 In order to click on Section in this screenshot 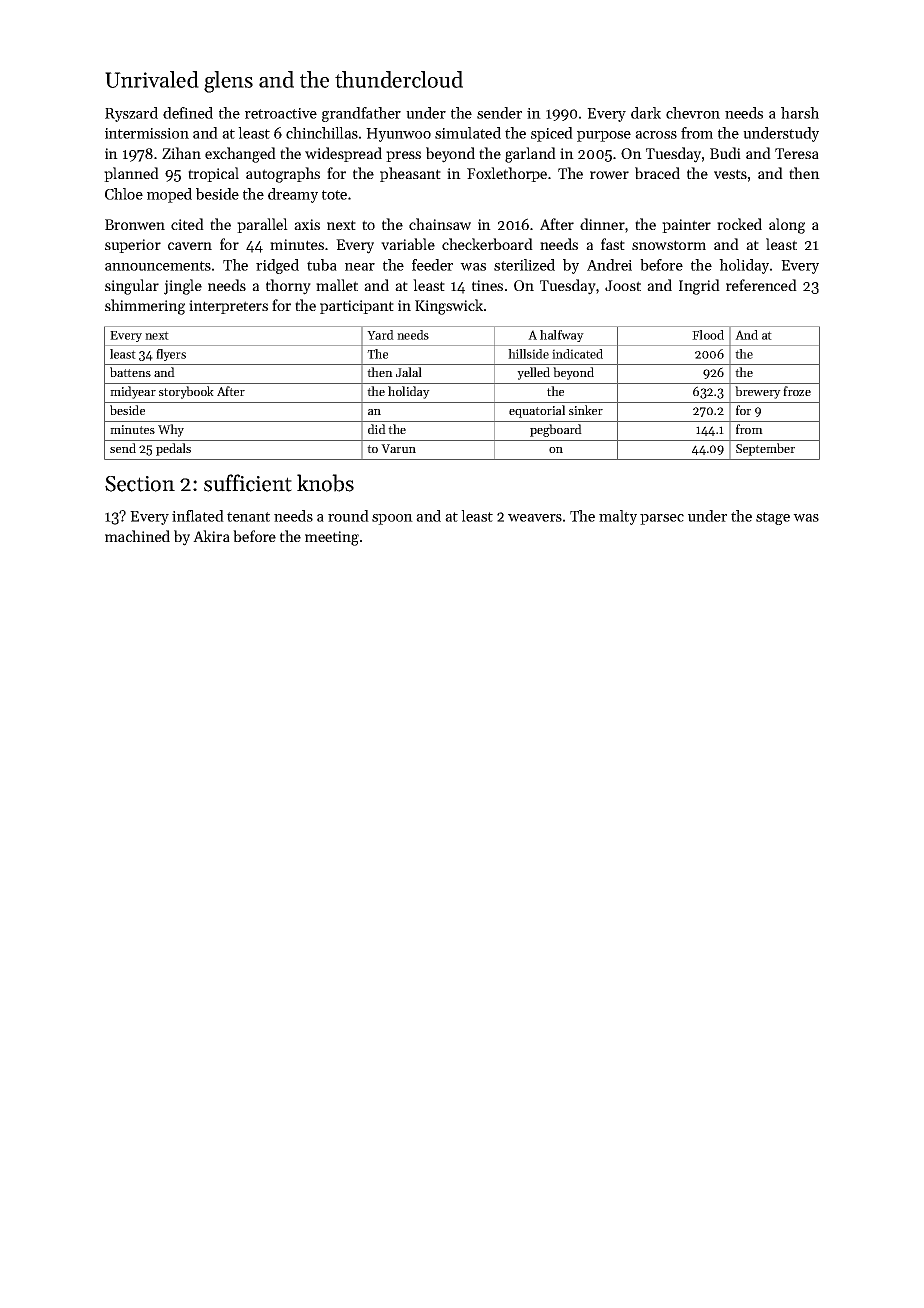, I will do `click(140, 484)`.
